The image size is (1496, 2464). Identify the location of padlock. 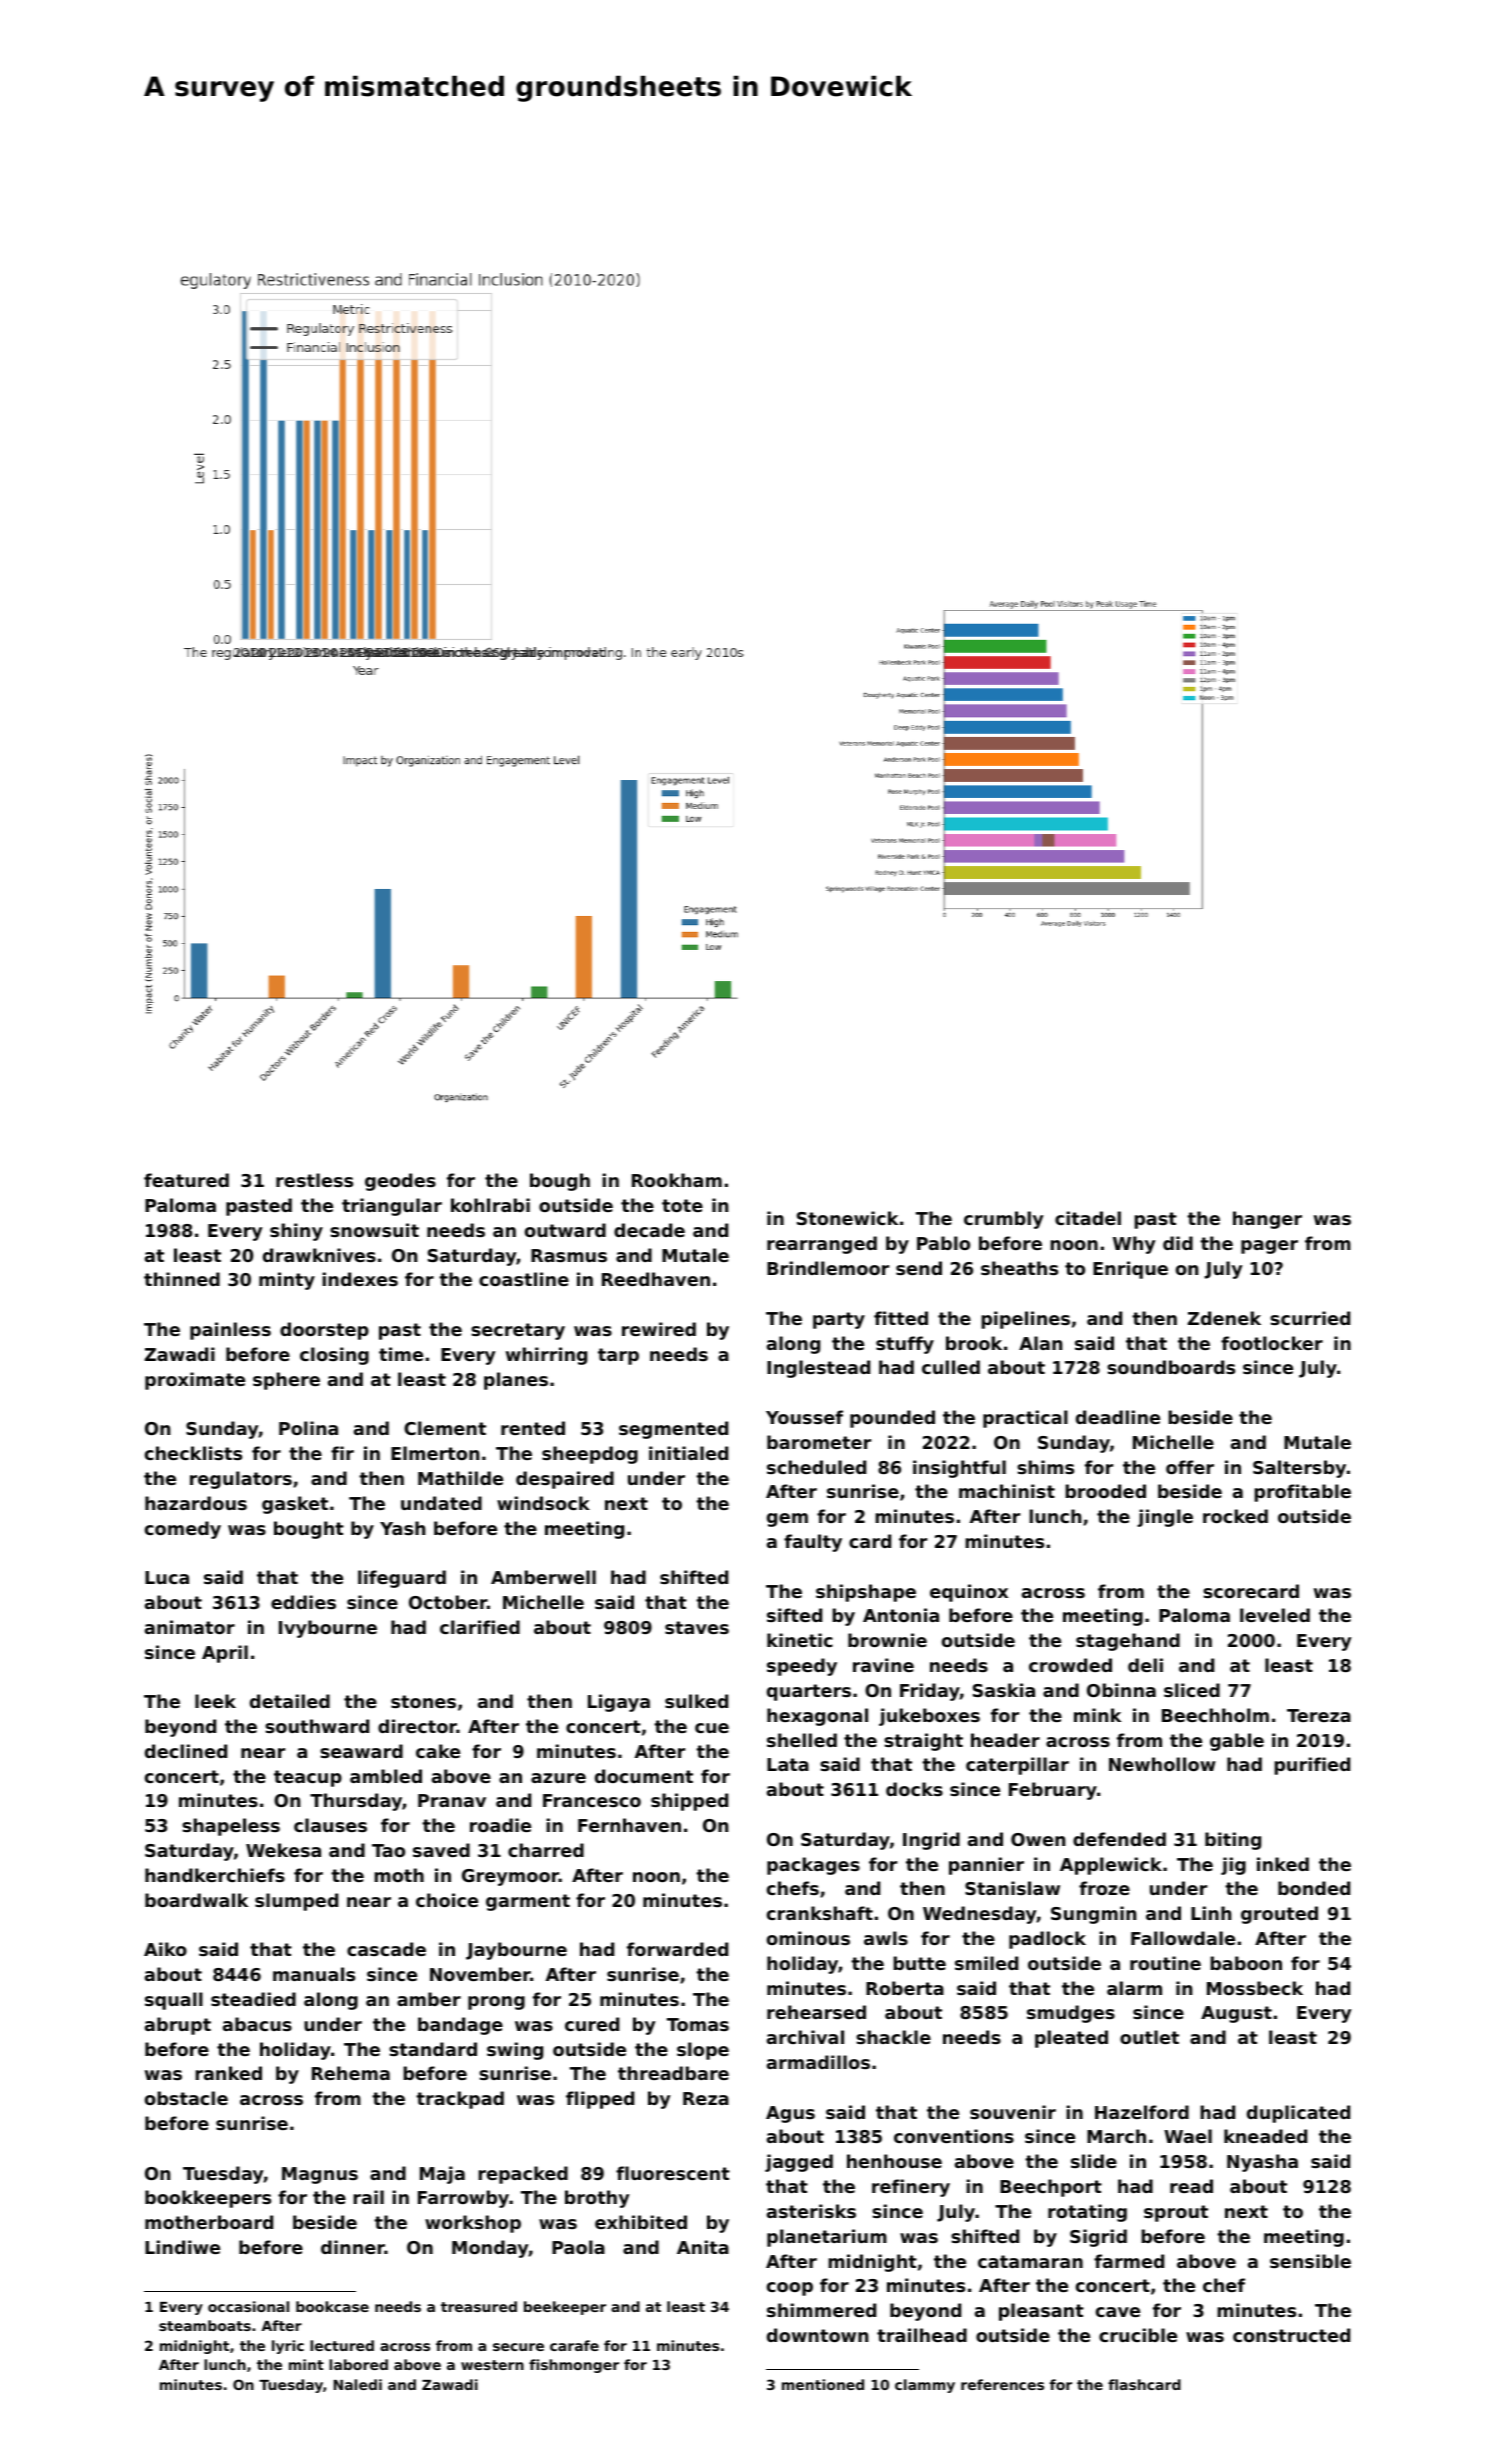
(1047, 1940).
